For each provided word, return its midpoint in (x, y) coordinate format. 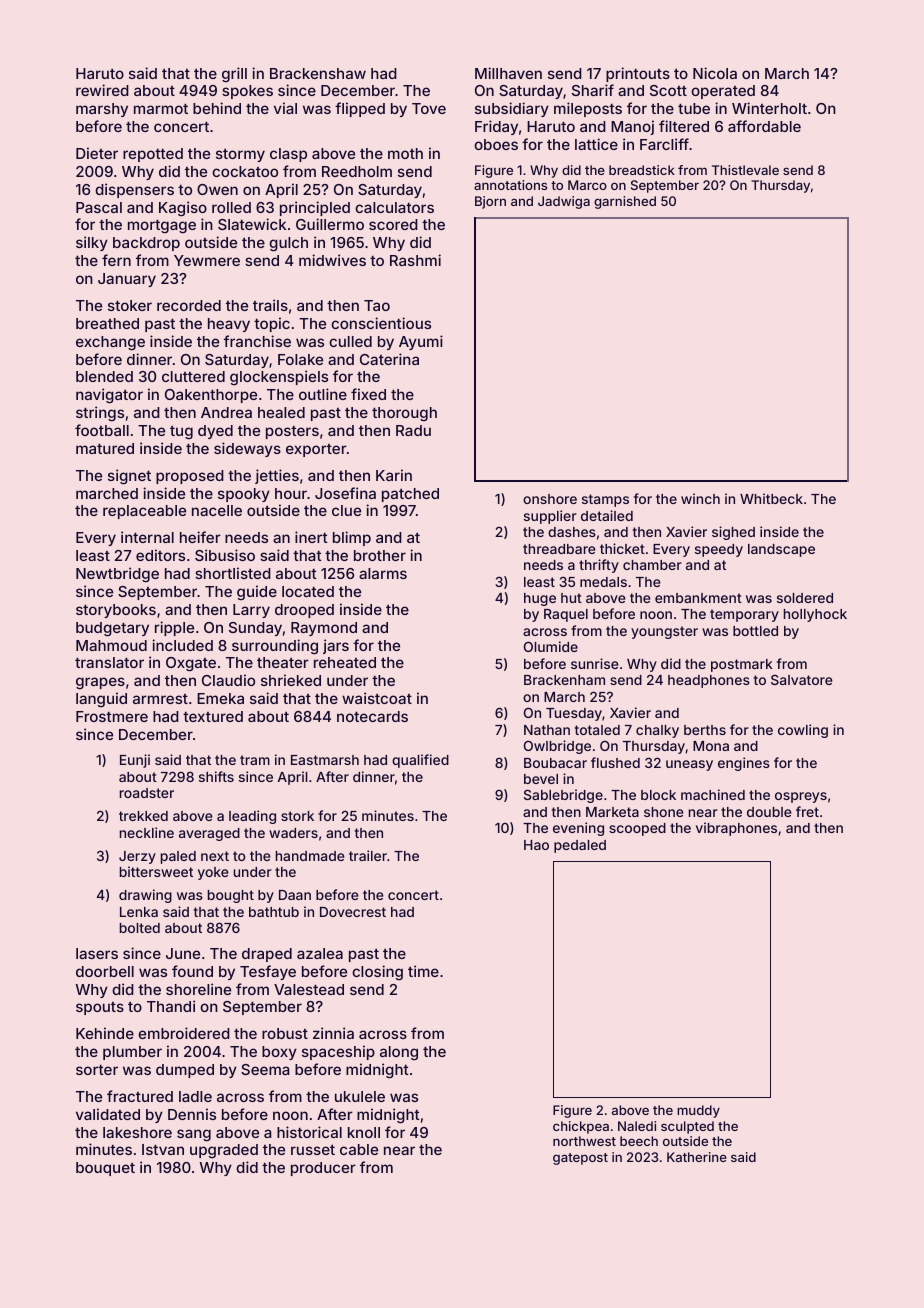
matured (105, 448)
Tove (429, 108)
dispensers (134, 190)
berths (705, 730)
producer (323, 1169)
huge (540, 599)
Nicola (715, 73)
